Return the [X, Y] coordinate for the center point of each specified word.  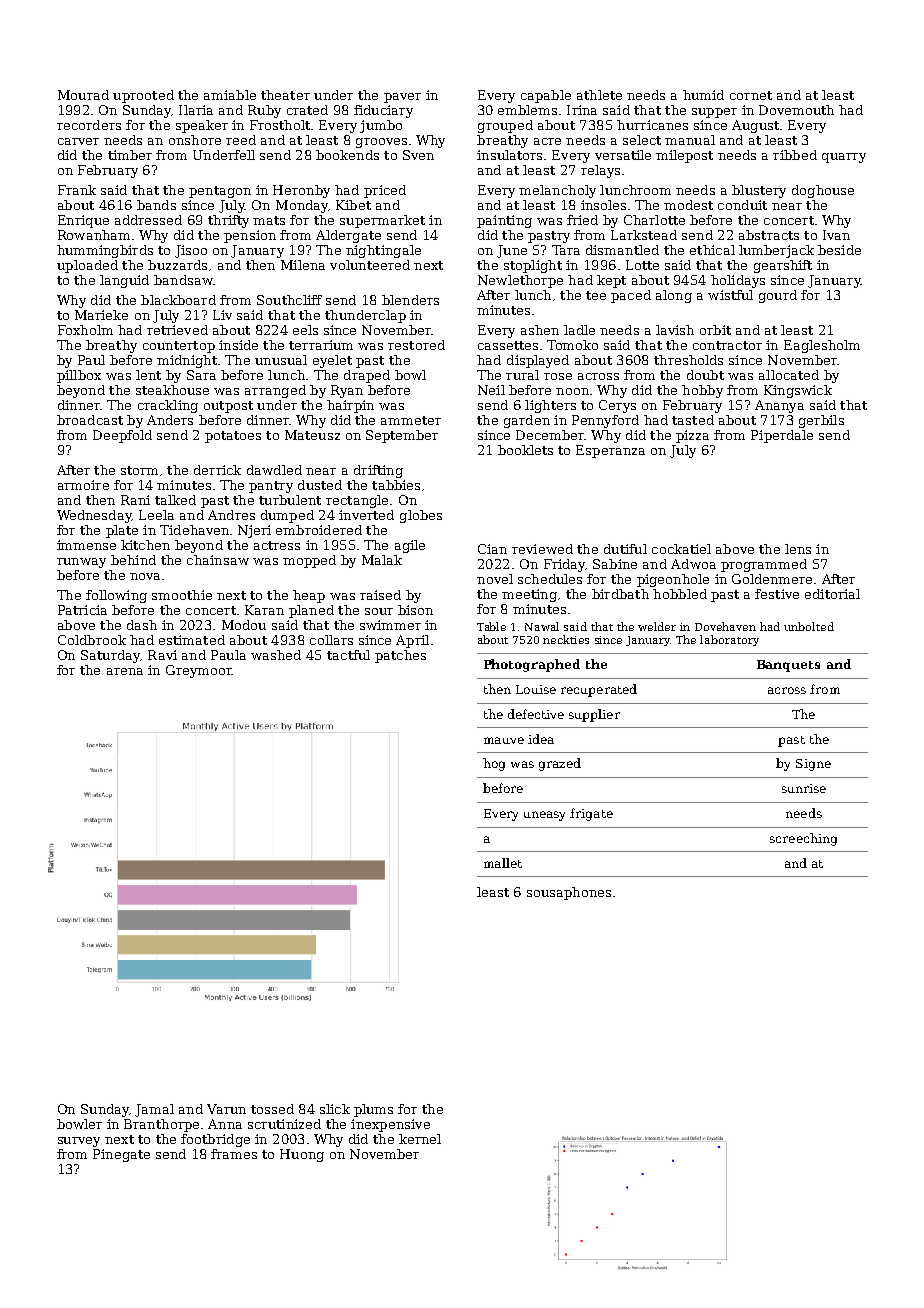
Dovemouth [796, 110]
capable [546, 96]
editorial [832, 594]
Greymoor [199, 671]
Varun [226, 1109]
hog [494, 764]
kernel [420, 1139]
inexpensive [390, 1125]
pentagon [220, 192]
